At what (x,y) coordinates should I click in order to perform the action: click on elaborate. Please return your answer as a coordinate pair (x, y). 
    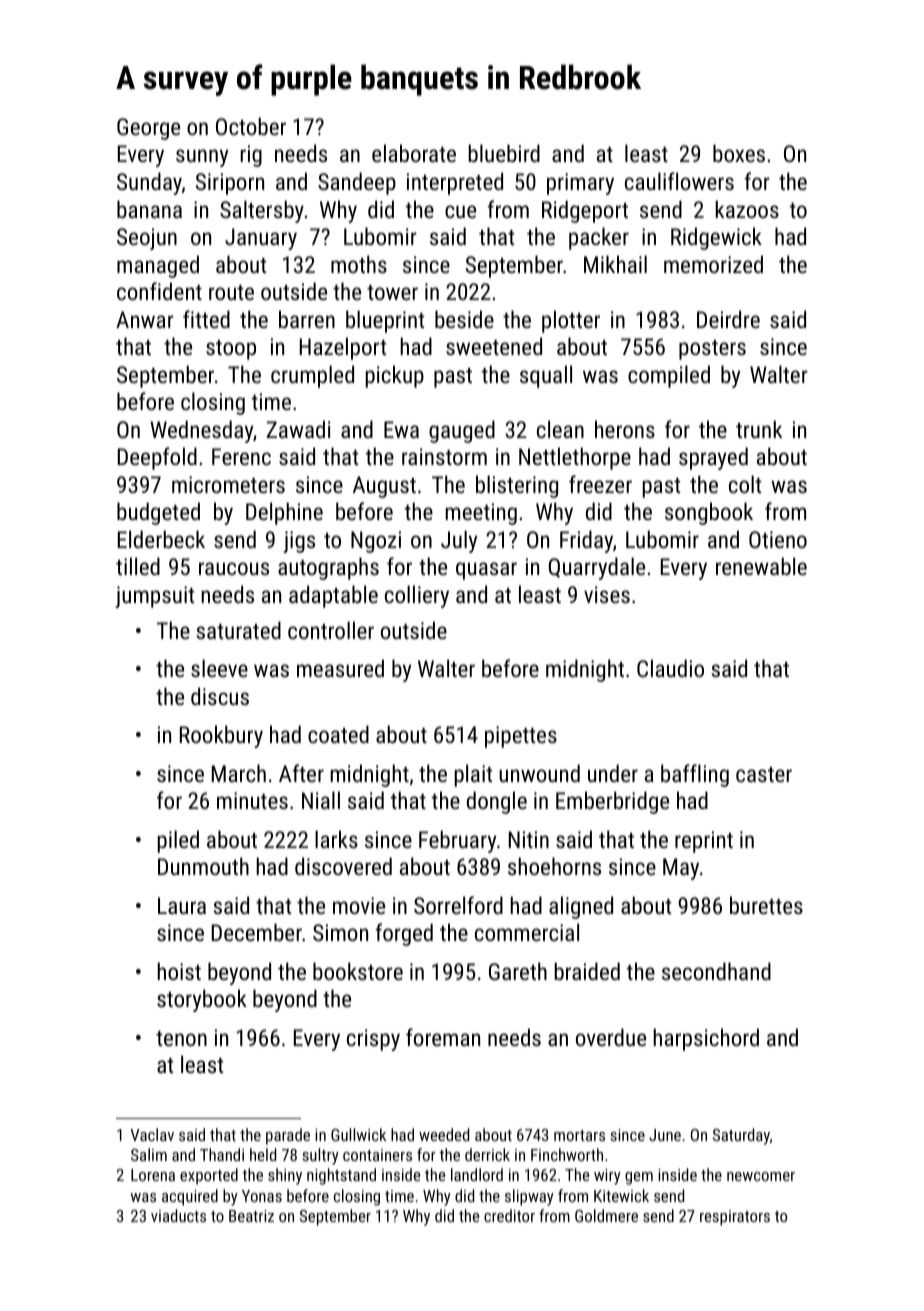
    Looking at the image, I should click on (414, 153).
